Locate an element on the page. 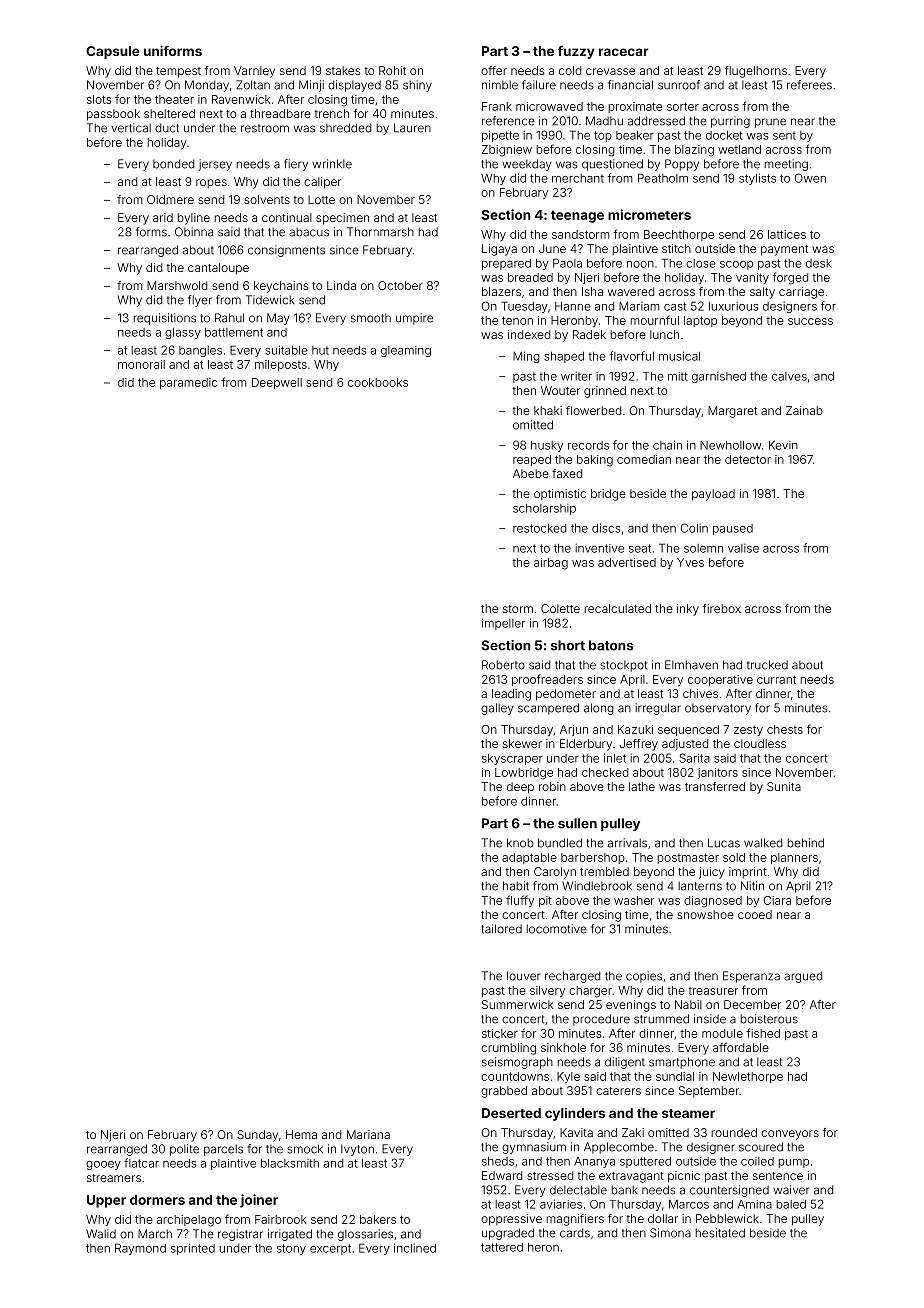  inky is located at coordinates (688, 610).
